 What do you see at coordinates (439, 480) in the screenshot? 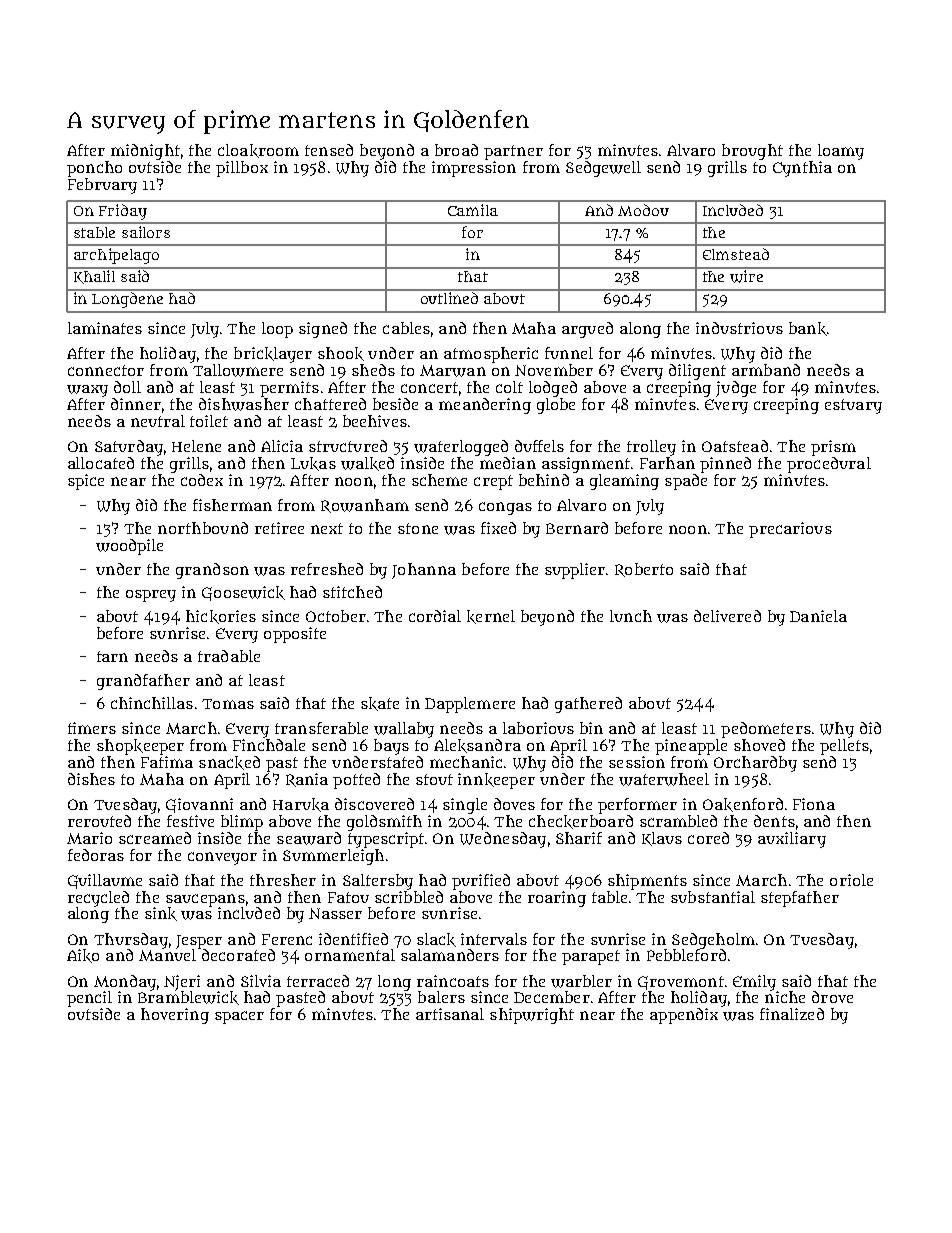
I see `scheme` at bounding box center [439, 480].
